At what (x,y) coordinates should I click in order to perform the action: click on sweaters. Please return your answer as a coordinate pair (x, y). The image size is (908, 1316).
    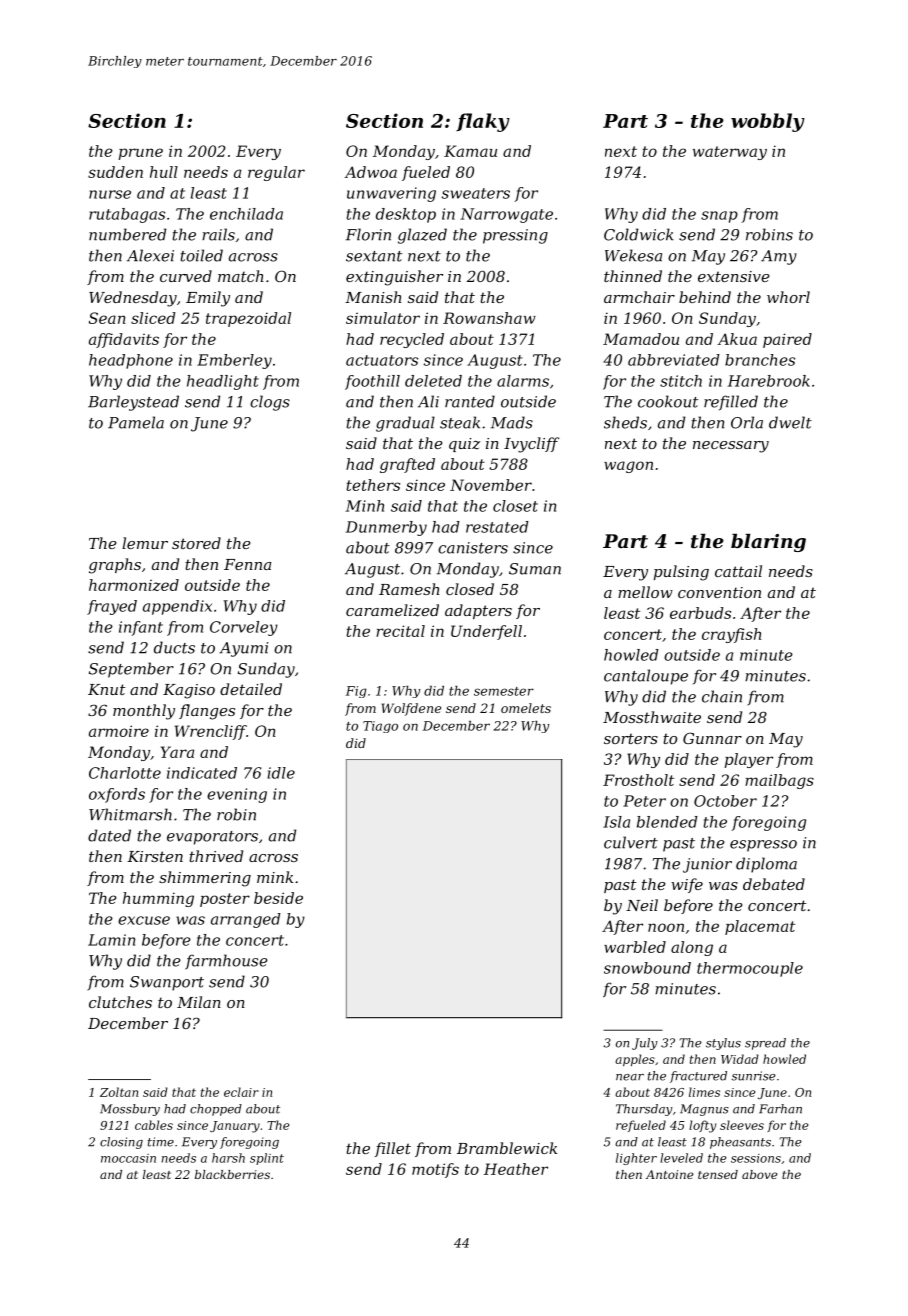
    Looking at the image, I should click on (476, 193).
